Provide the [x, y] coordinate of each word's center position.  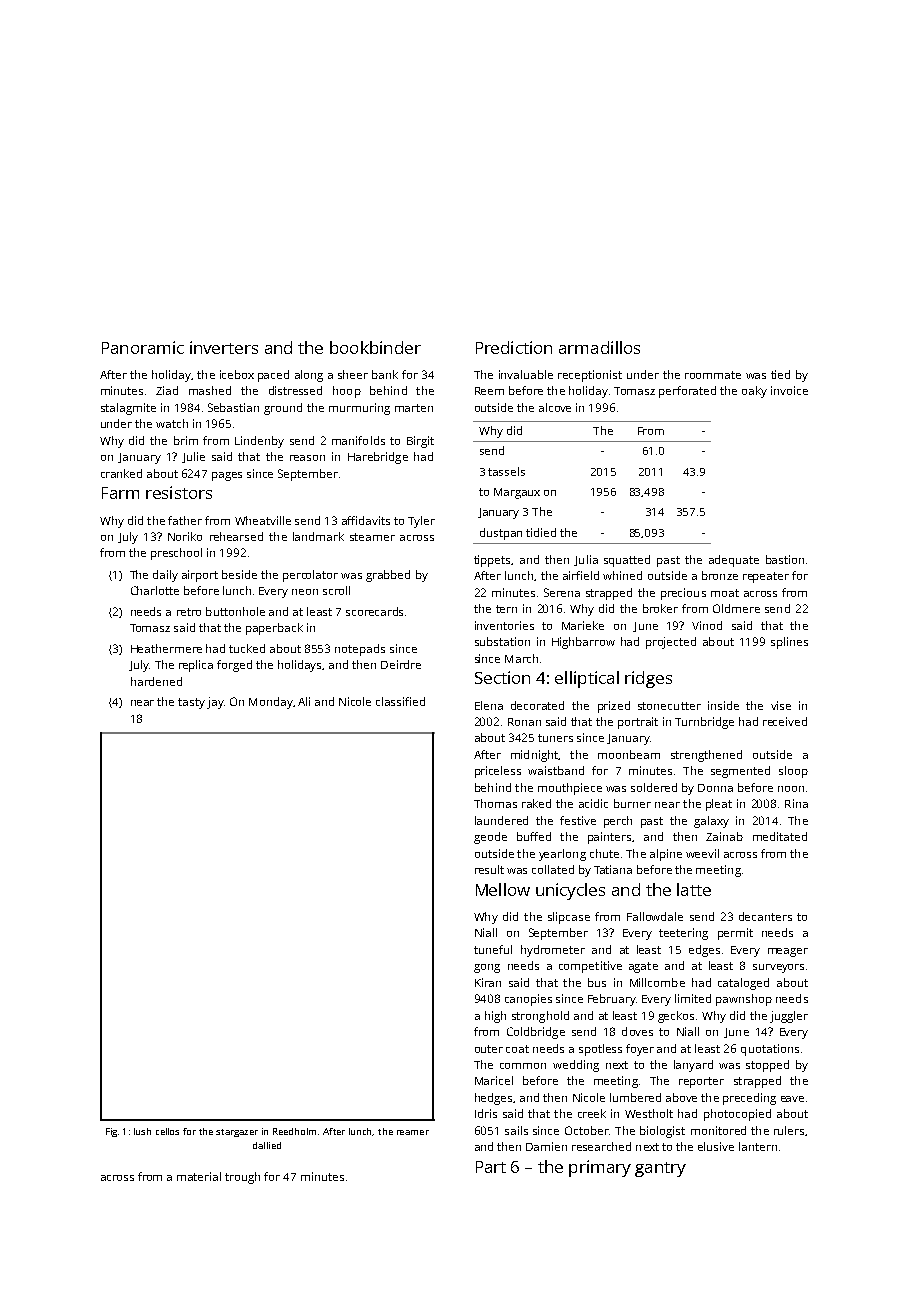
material [199, 1176]
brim [186, 440]
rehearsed [236, 536]
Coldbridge [536, 1033]
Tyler [421, 522]
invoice [789, 390]
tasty [191, 703]
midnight [535, 756]
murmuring [359, 409]
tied [780, 374]
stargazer [237, 1133]
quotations [770, 1050]
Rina [796, 803]
